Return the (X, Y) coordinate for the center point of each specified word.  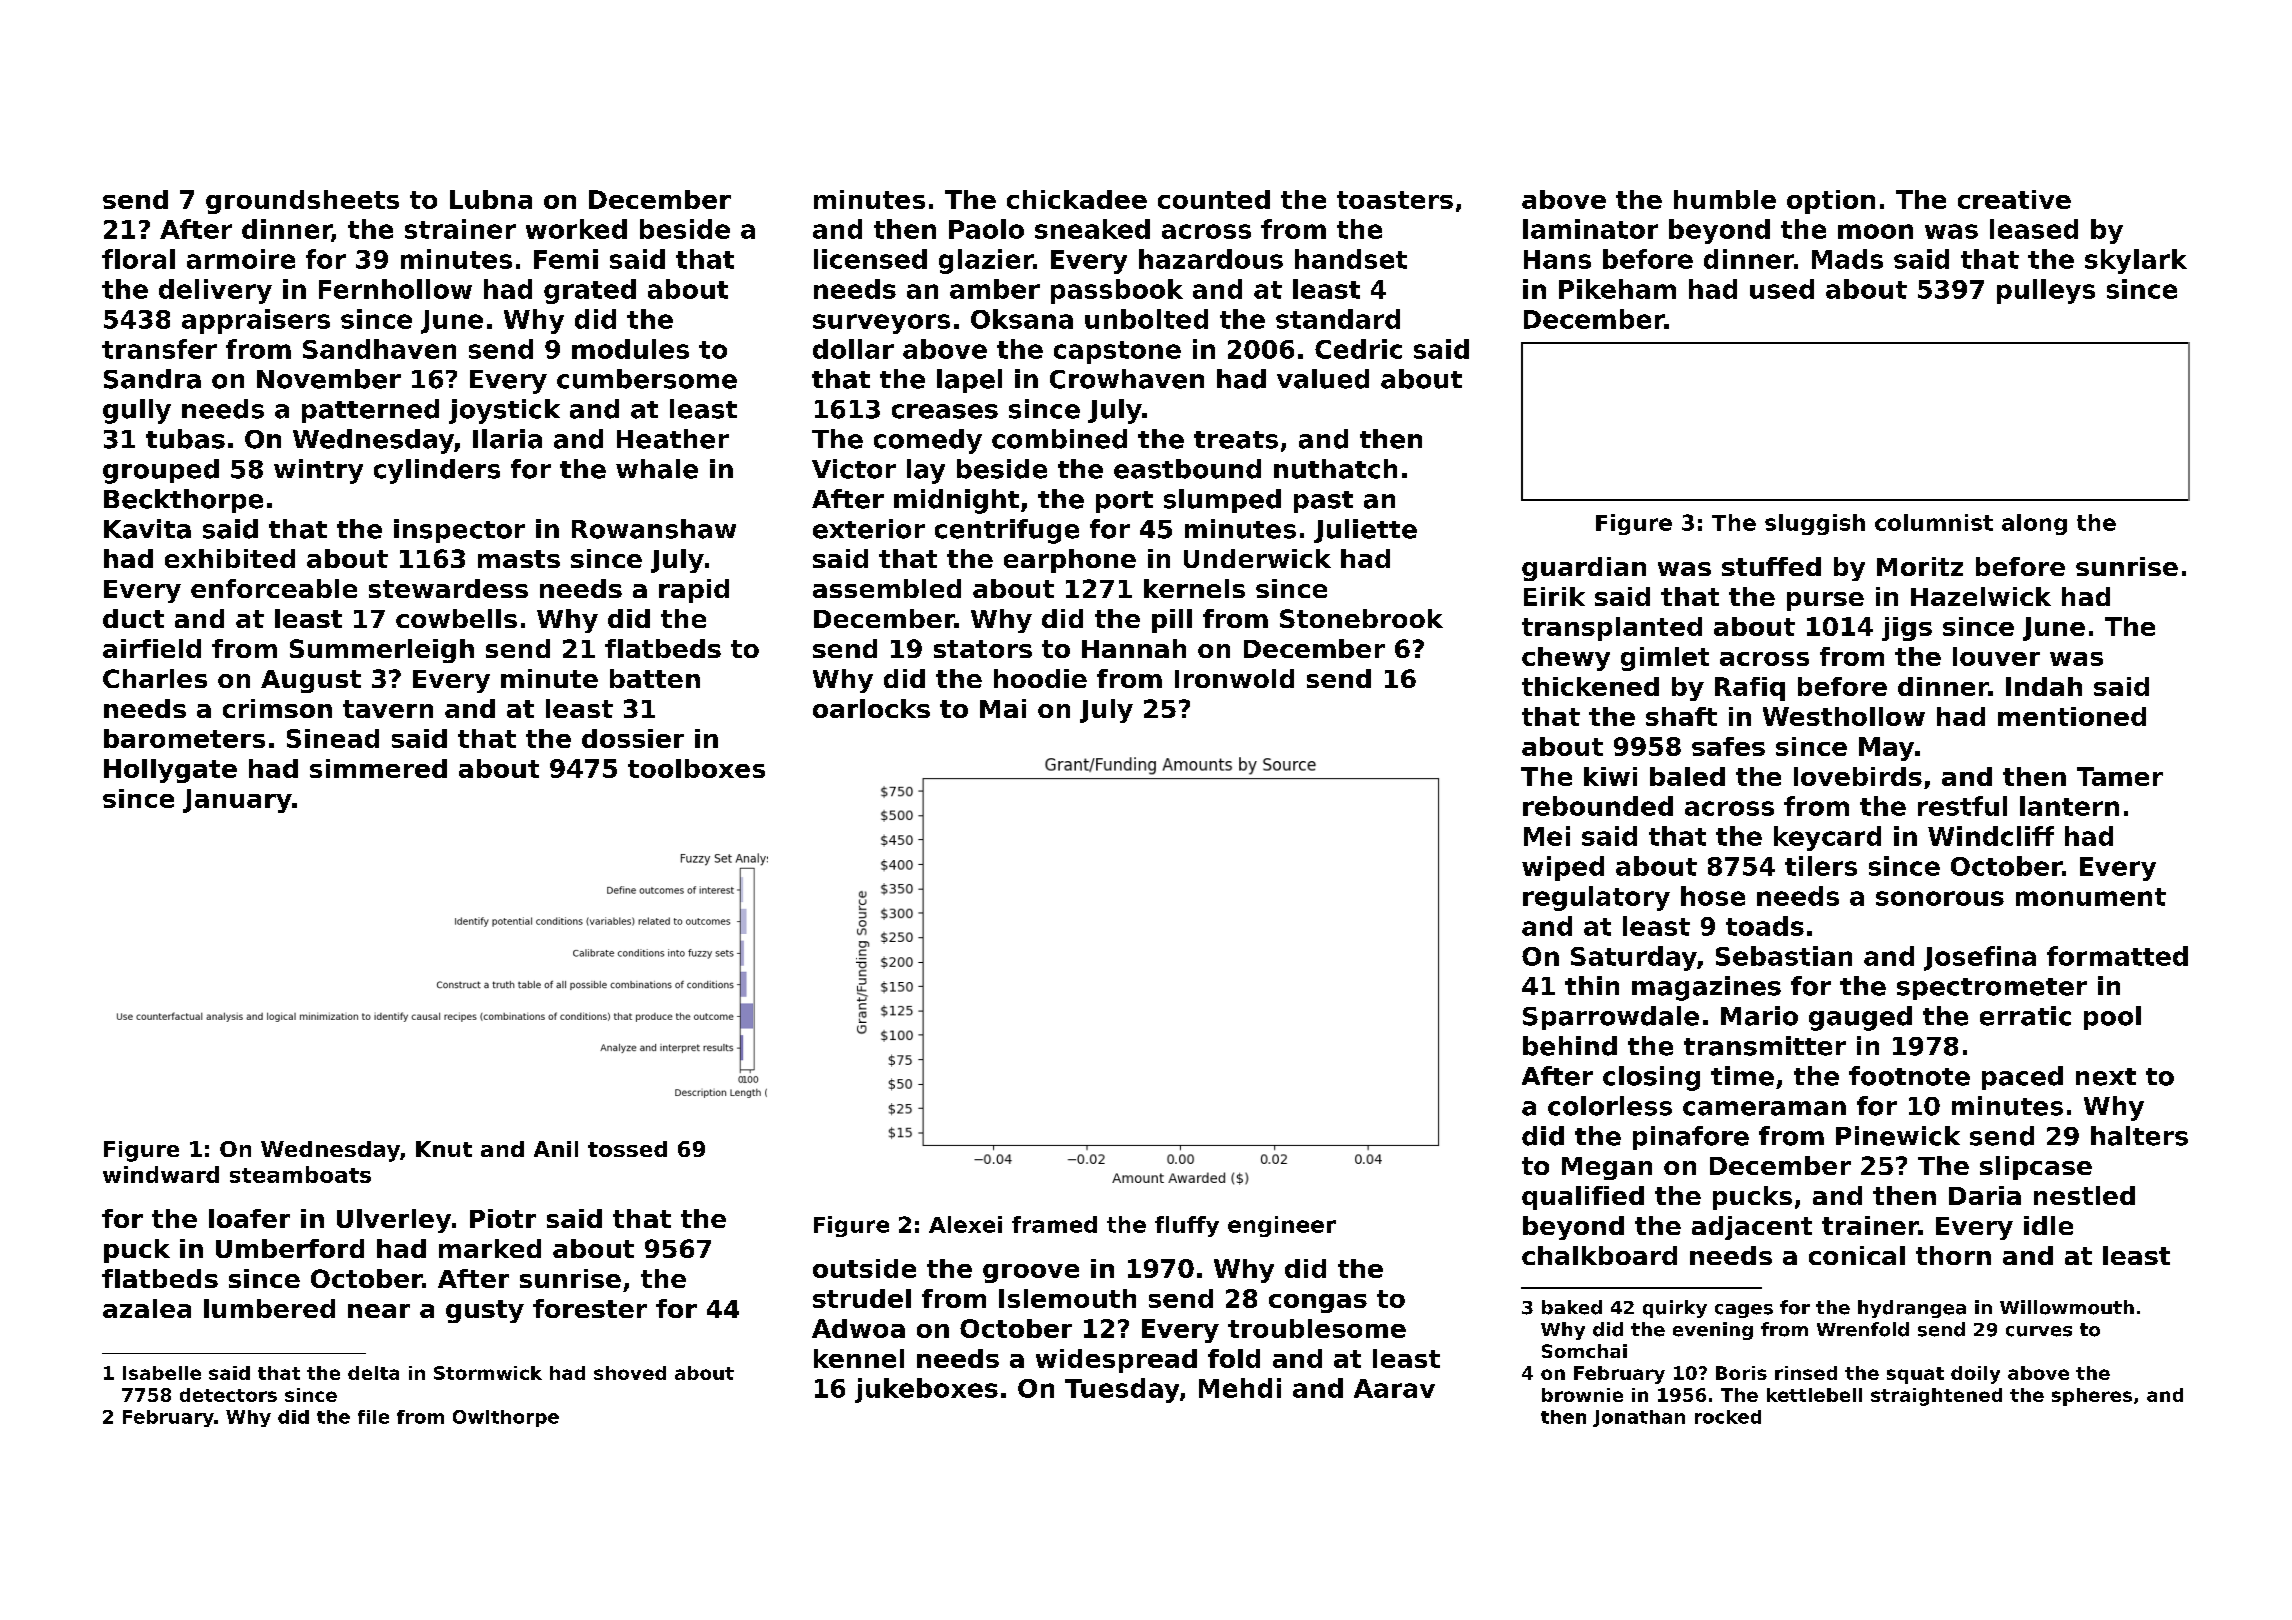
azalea (147, 1308)
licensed (870, 259)
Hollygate (170, 771)
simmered (378, 768)
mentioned (2072, 716)
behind (1570, 1046)
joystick (504, 411)
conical (1857, 1255)
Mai (1003, 708)
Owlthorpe (506, 1418)
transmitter (1765, 1046)
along (2034, 524)
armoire (241, 259)
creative (2014, 199)
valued (1323, 379)
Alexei (965, 1224)
